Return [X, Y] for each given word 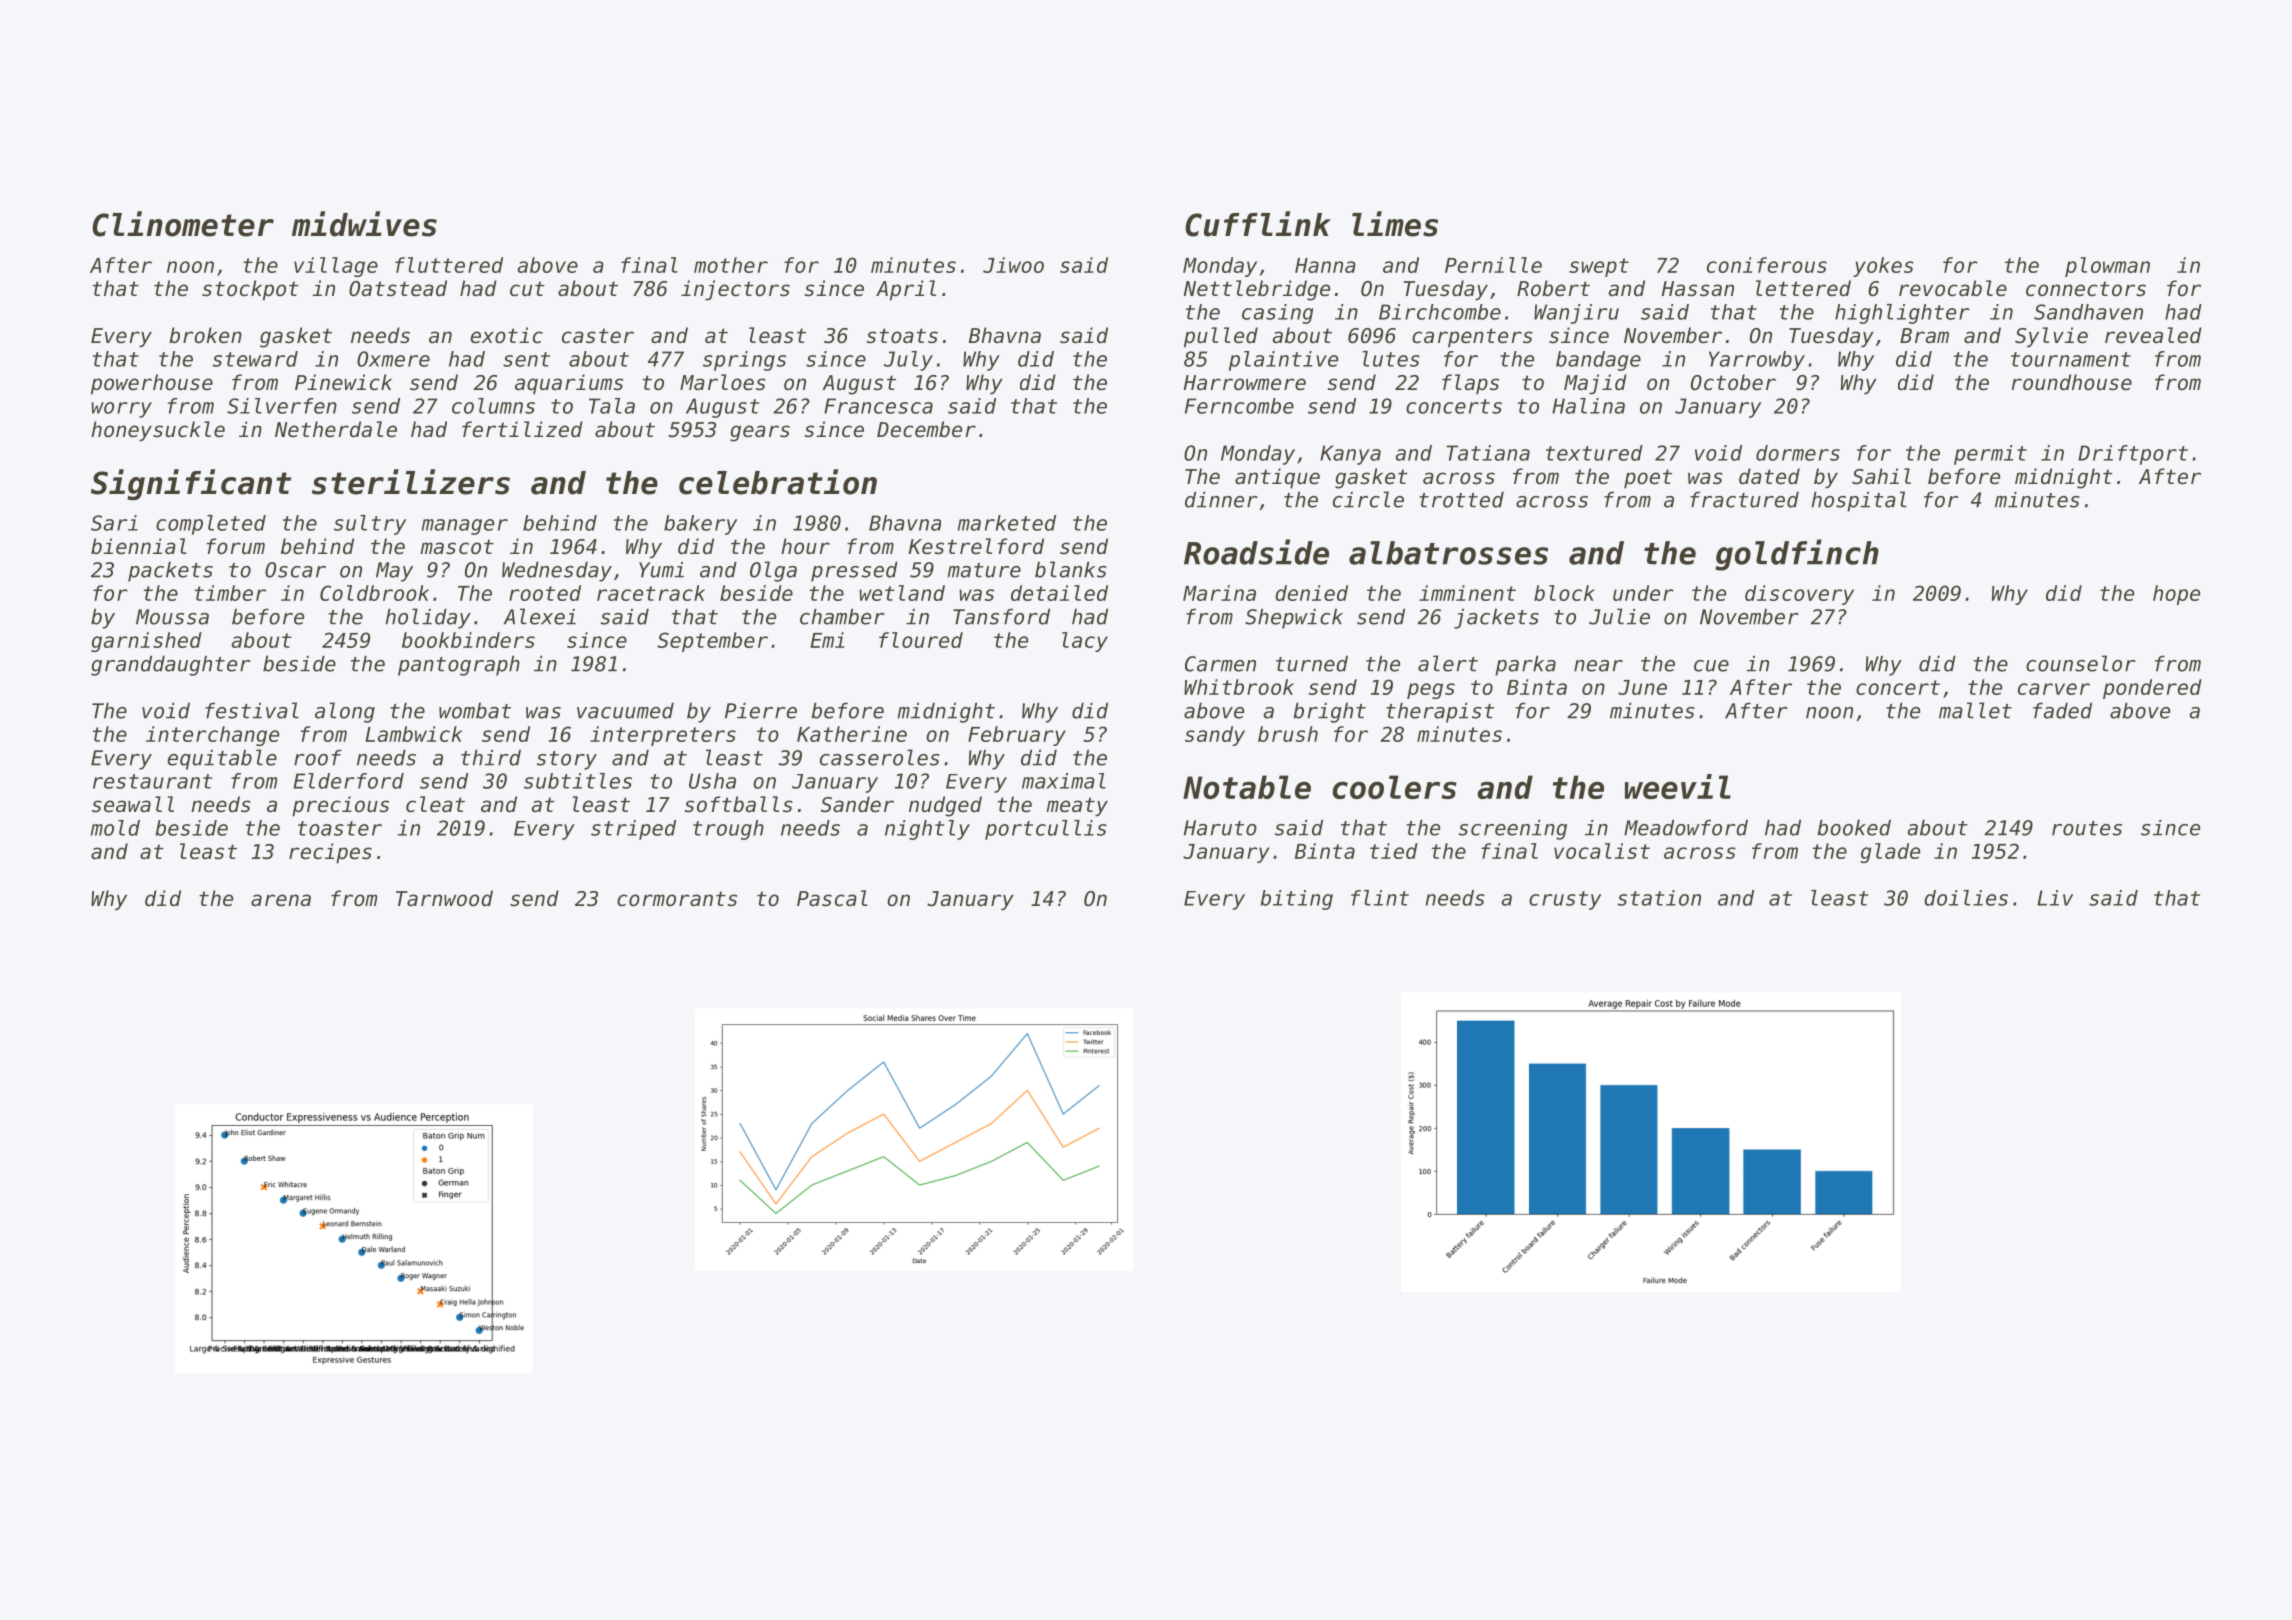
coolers [1395, 787]
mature [984, 570]
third [491, 757]
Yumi [661, 569]
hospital [1859, 501]
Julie [1619, 616]
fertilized [522, 429]
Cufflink [1258, 224]
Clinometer [183, 224]
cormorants [677, 899]
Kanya [1350, 455]
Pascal [832, 898]
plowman [2107, 267]
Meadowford [1686, 827]
